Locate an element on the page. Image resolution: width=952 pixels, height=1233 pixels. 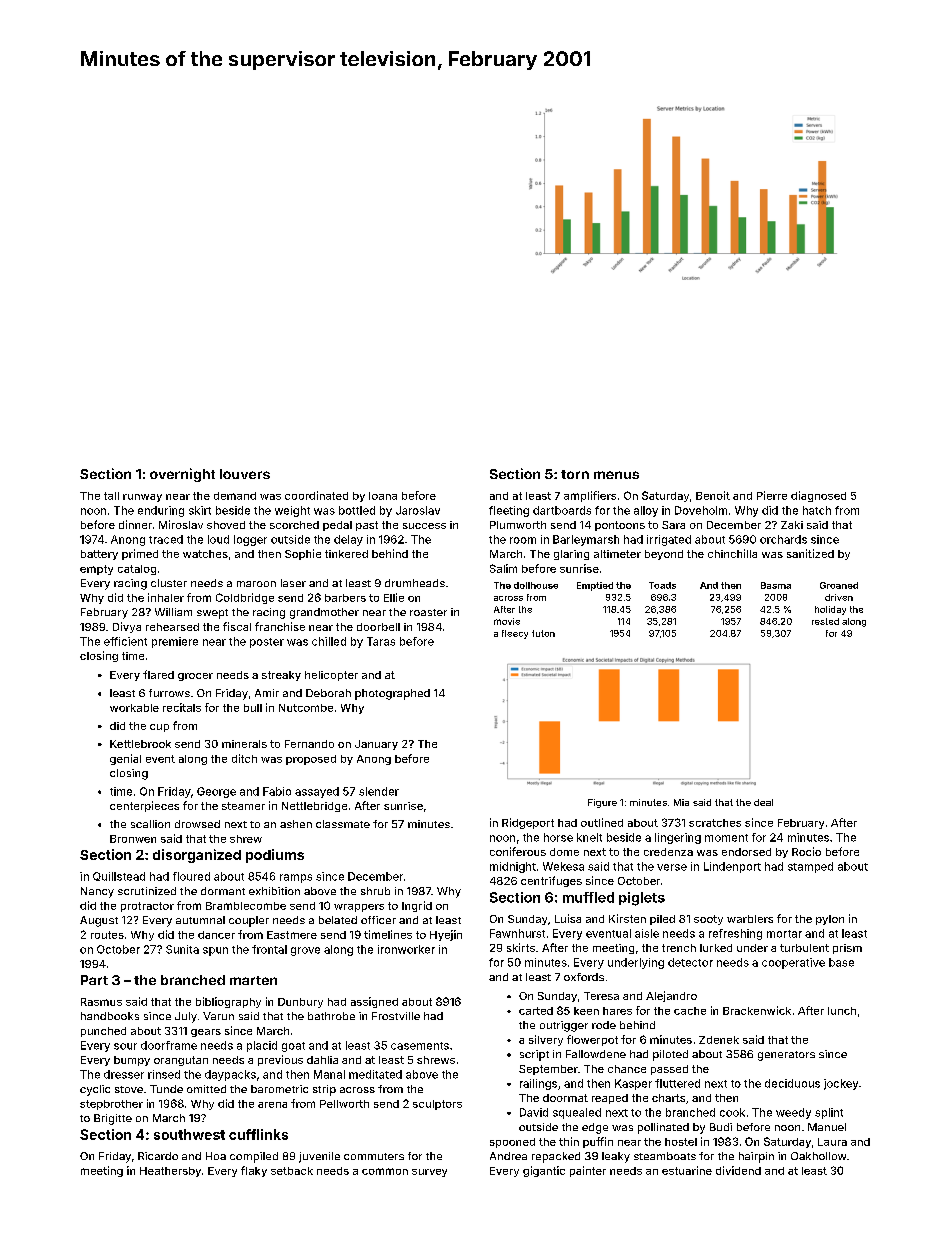
torn is located at coordinates (575, 474).
